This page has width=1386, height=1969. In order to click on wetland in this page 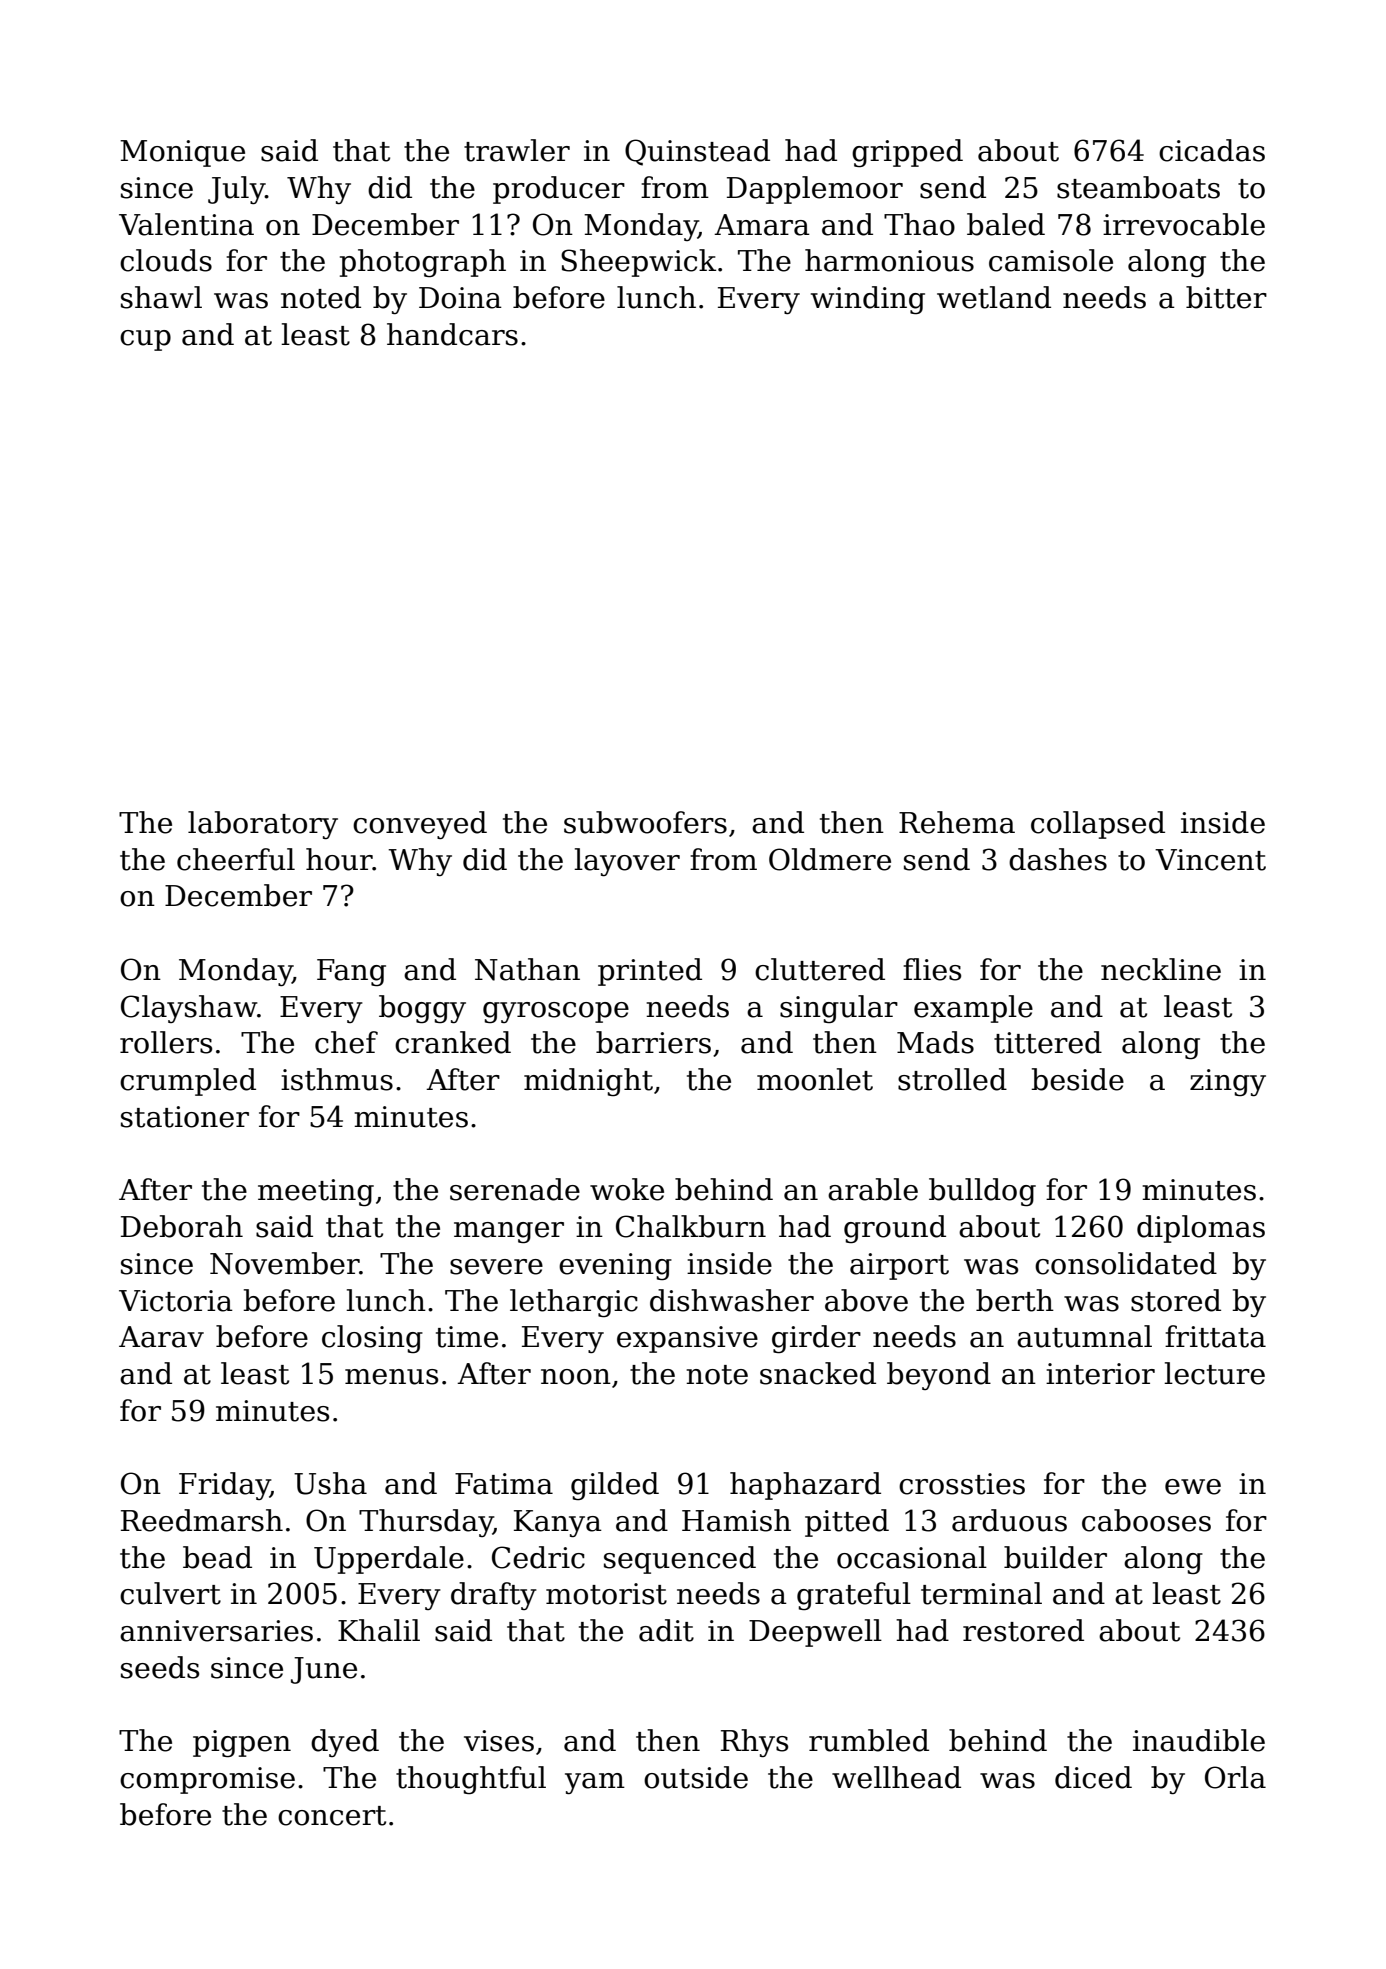, I will do `click(994, 297)`.
